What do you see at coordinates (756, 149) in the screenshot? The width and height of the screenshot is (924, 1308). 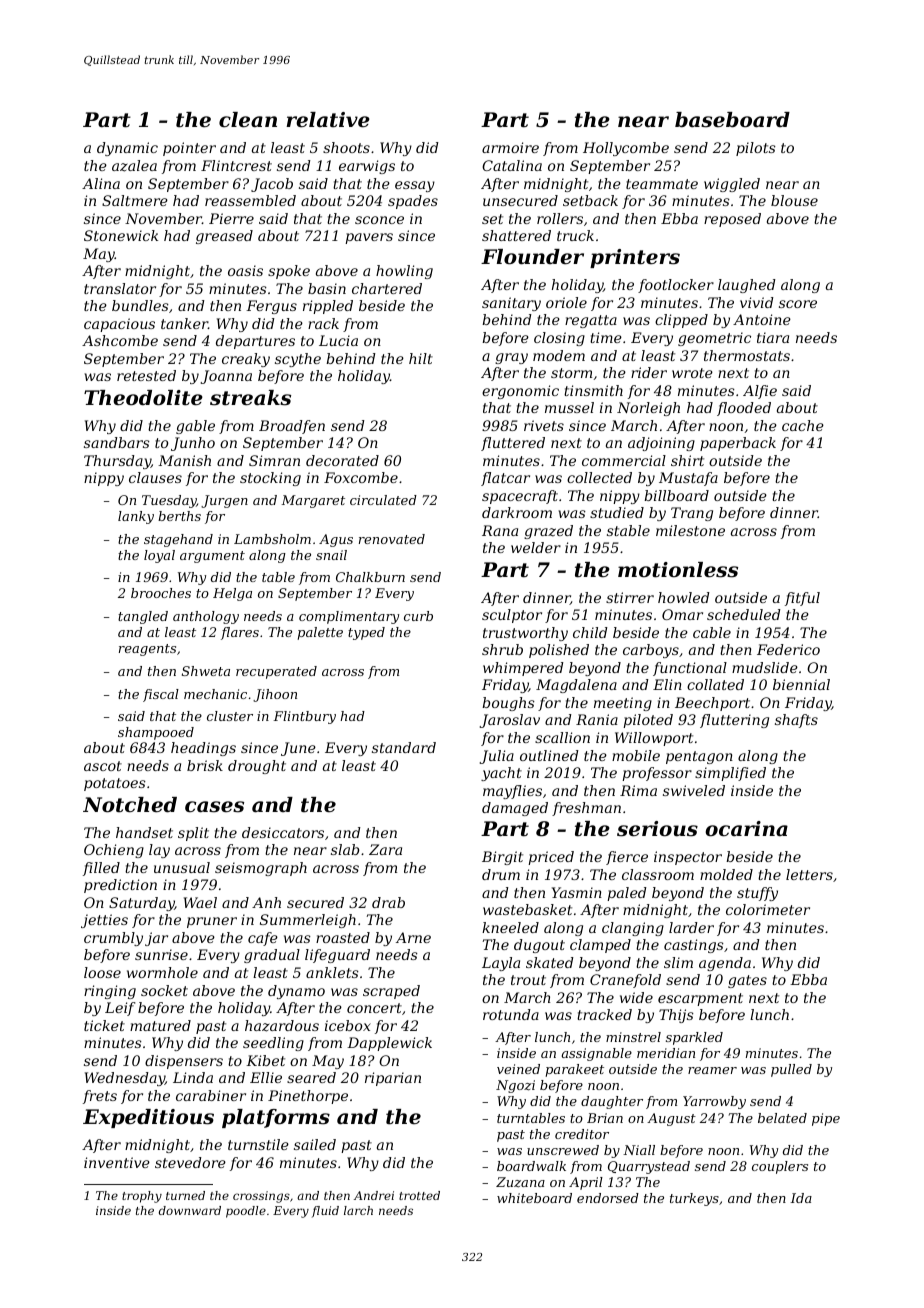 I see `pilots` at bounding box center [756, 149].
